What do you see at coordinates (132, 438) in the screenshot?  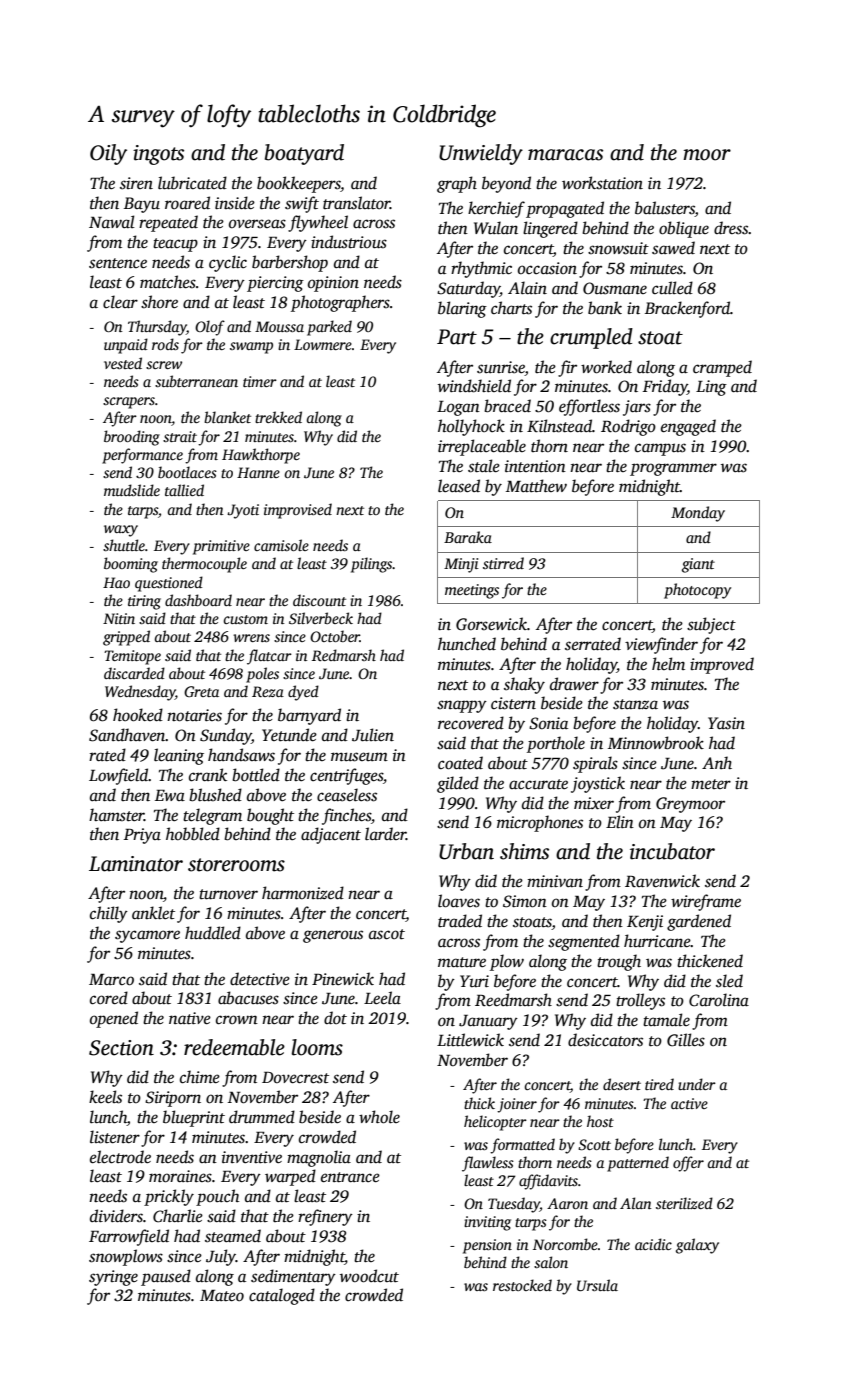 I see `brooding` at bounding box center [132, 438].
